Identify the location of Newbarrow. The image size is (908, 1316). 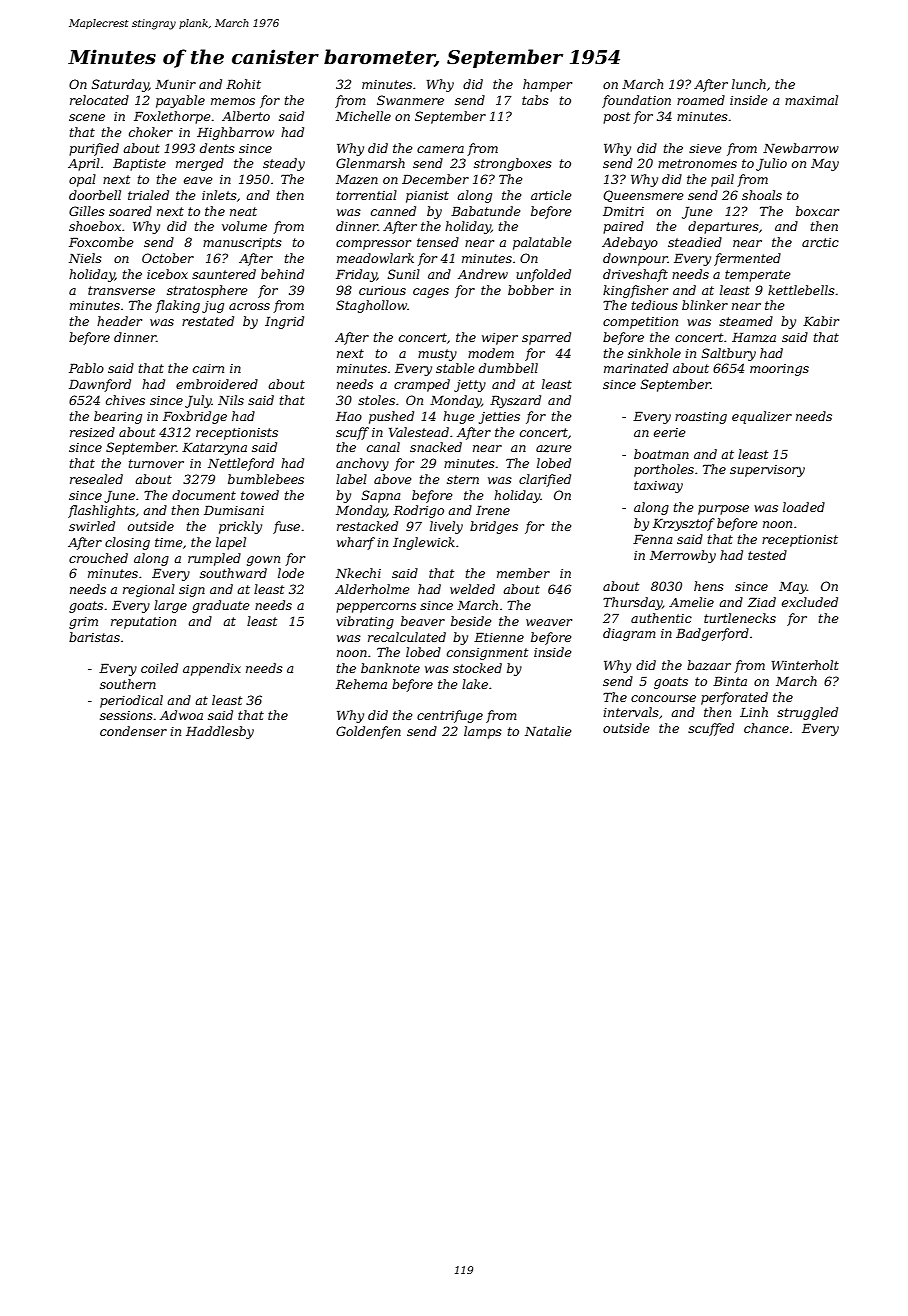
(801, 148).
